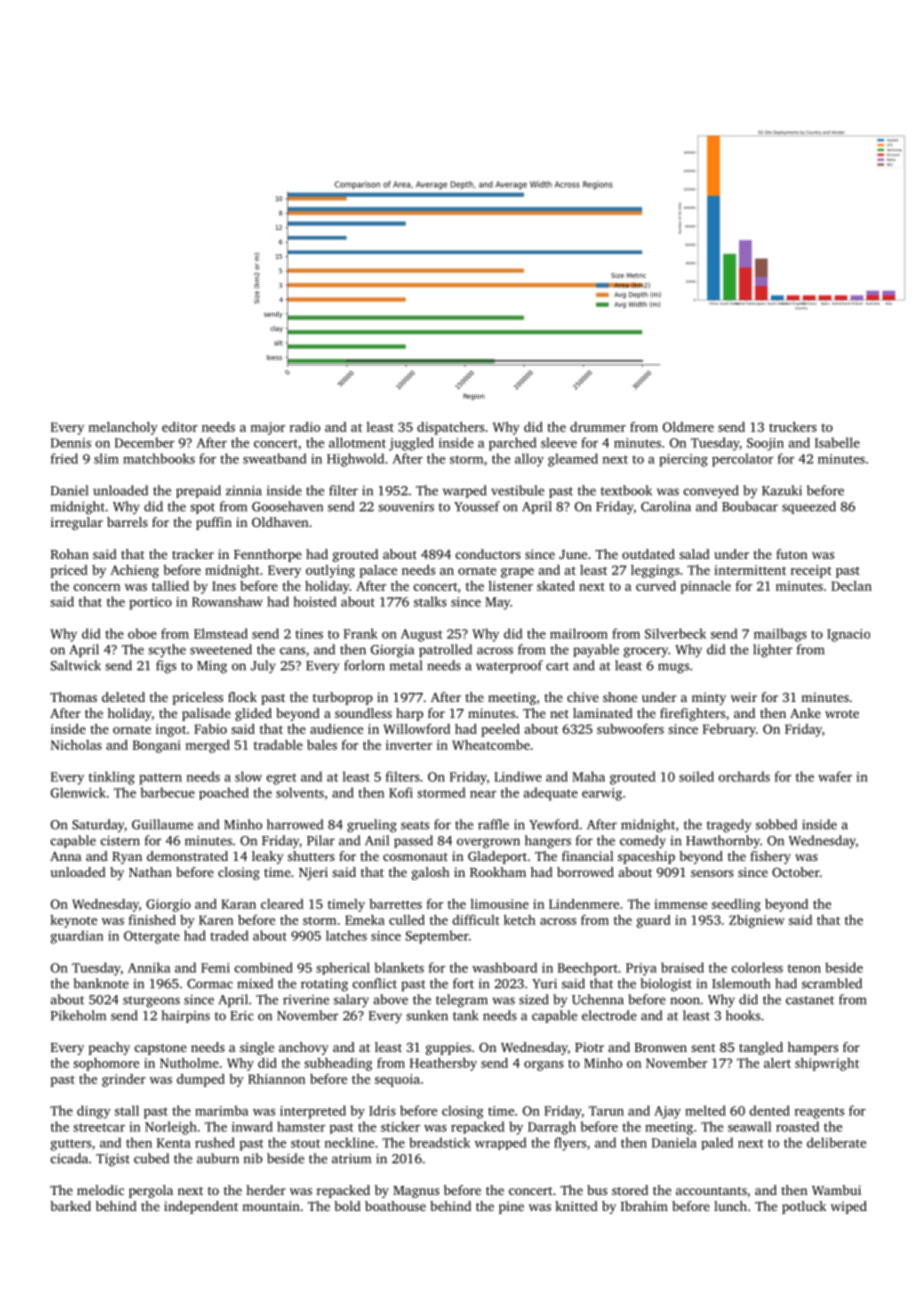 The image size is (924, 1308). I want to click on receipt, so click(811, 571).
